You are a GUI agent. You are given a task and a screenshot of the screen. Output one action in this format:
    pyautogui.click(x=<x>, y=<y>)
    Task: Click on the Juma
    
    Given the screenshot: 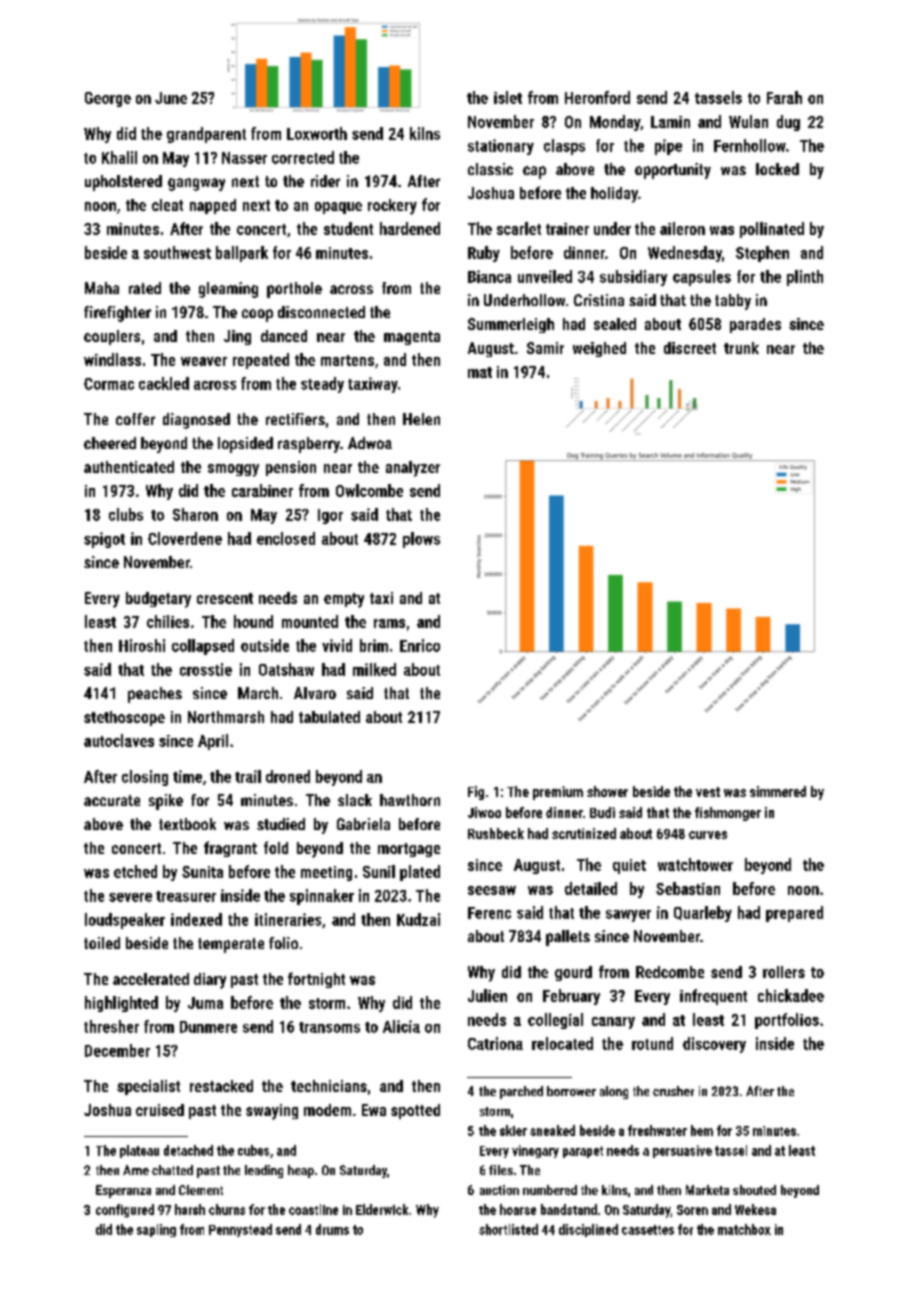 What is the action you would take?
    pyautogui.click(x=205, y=1003)
